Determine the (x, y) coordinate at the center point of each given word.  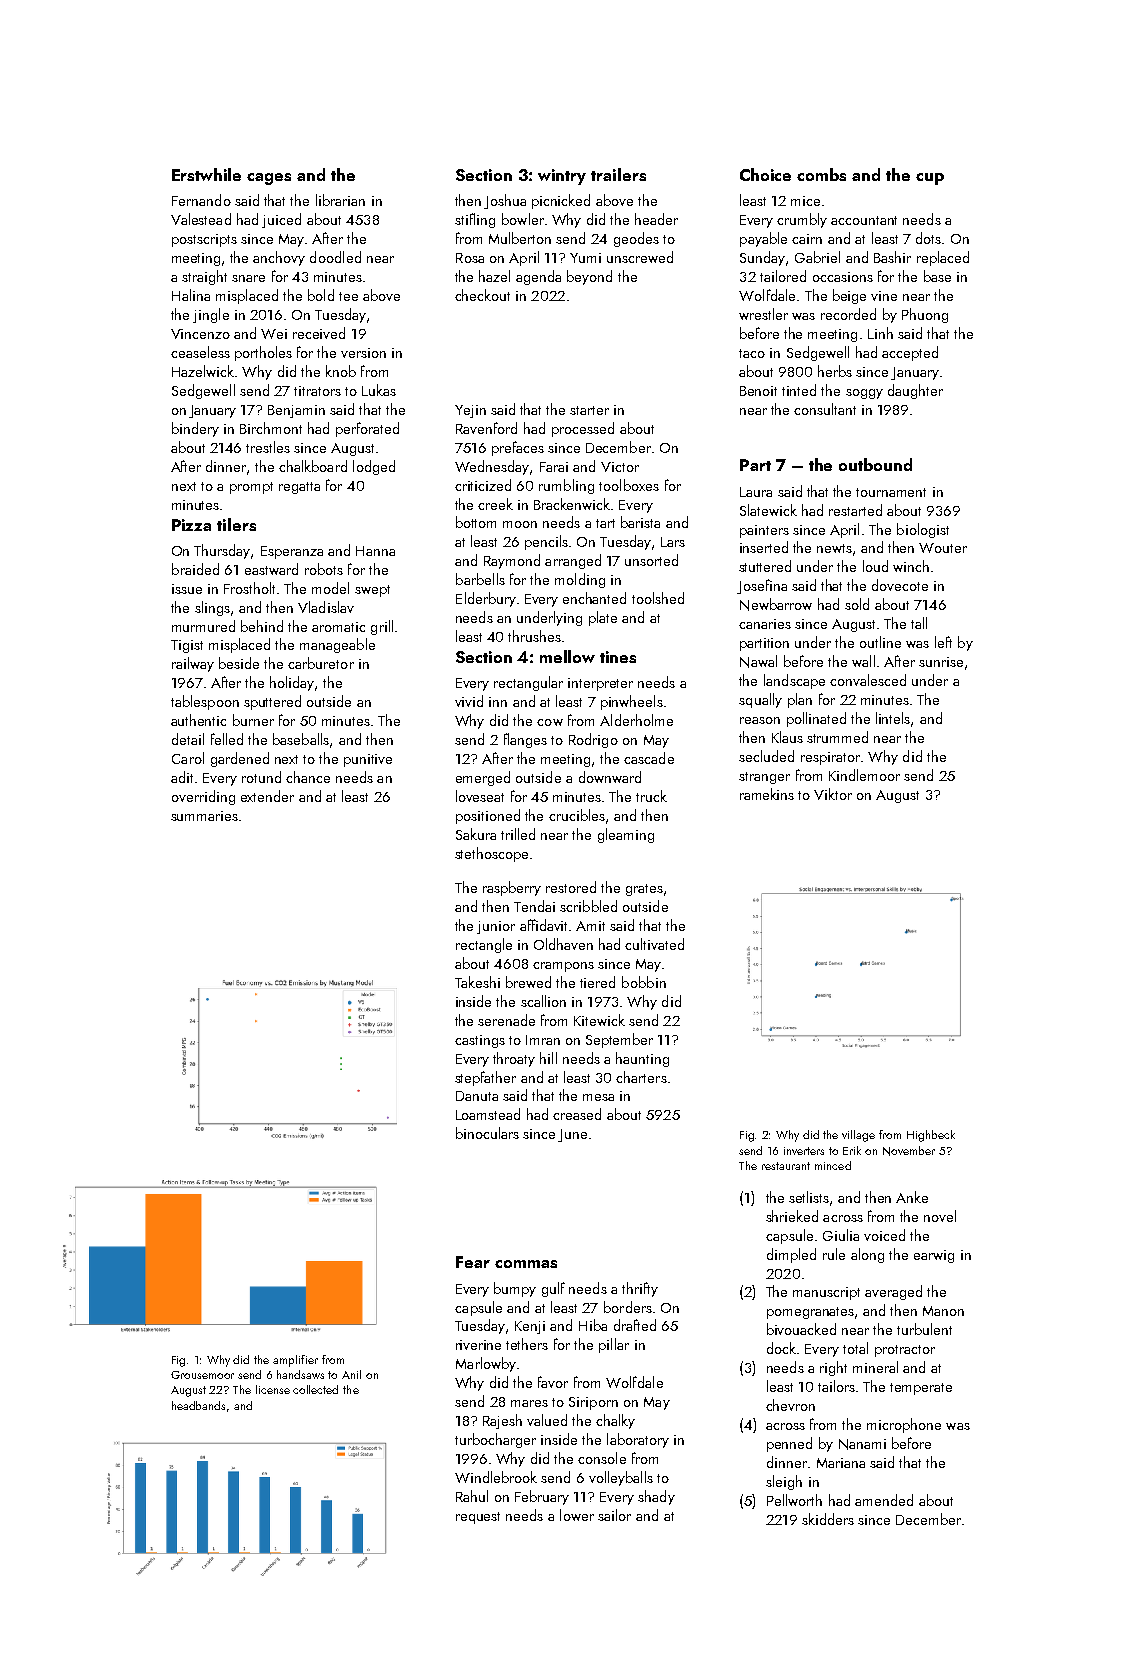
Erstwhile (206, 174)
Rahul (472, 1496)
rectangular (528, 683)
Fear (473, 1262)
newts (834, 548)
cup (930, 179)
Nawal (758, 661)
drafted (635, 1325)
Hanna (375, 551)
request (478, 1518)
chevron (790, 1405)
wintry (562, 177)
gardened (240, 759)
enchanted (594, 598)
